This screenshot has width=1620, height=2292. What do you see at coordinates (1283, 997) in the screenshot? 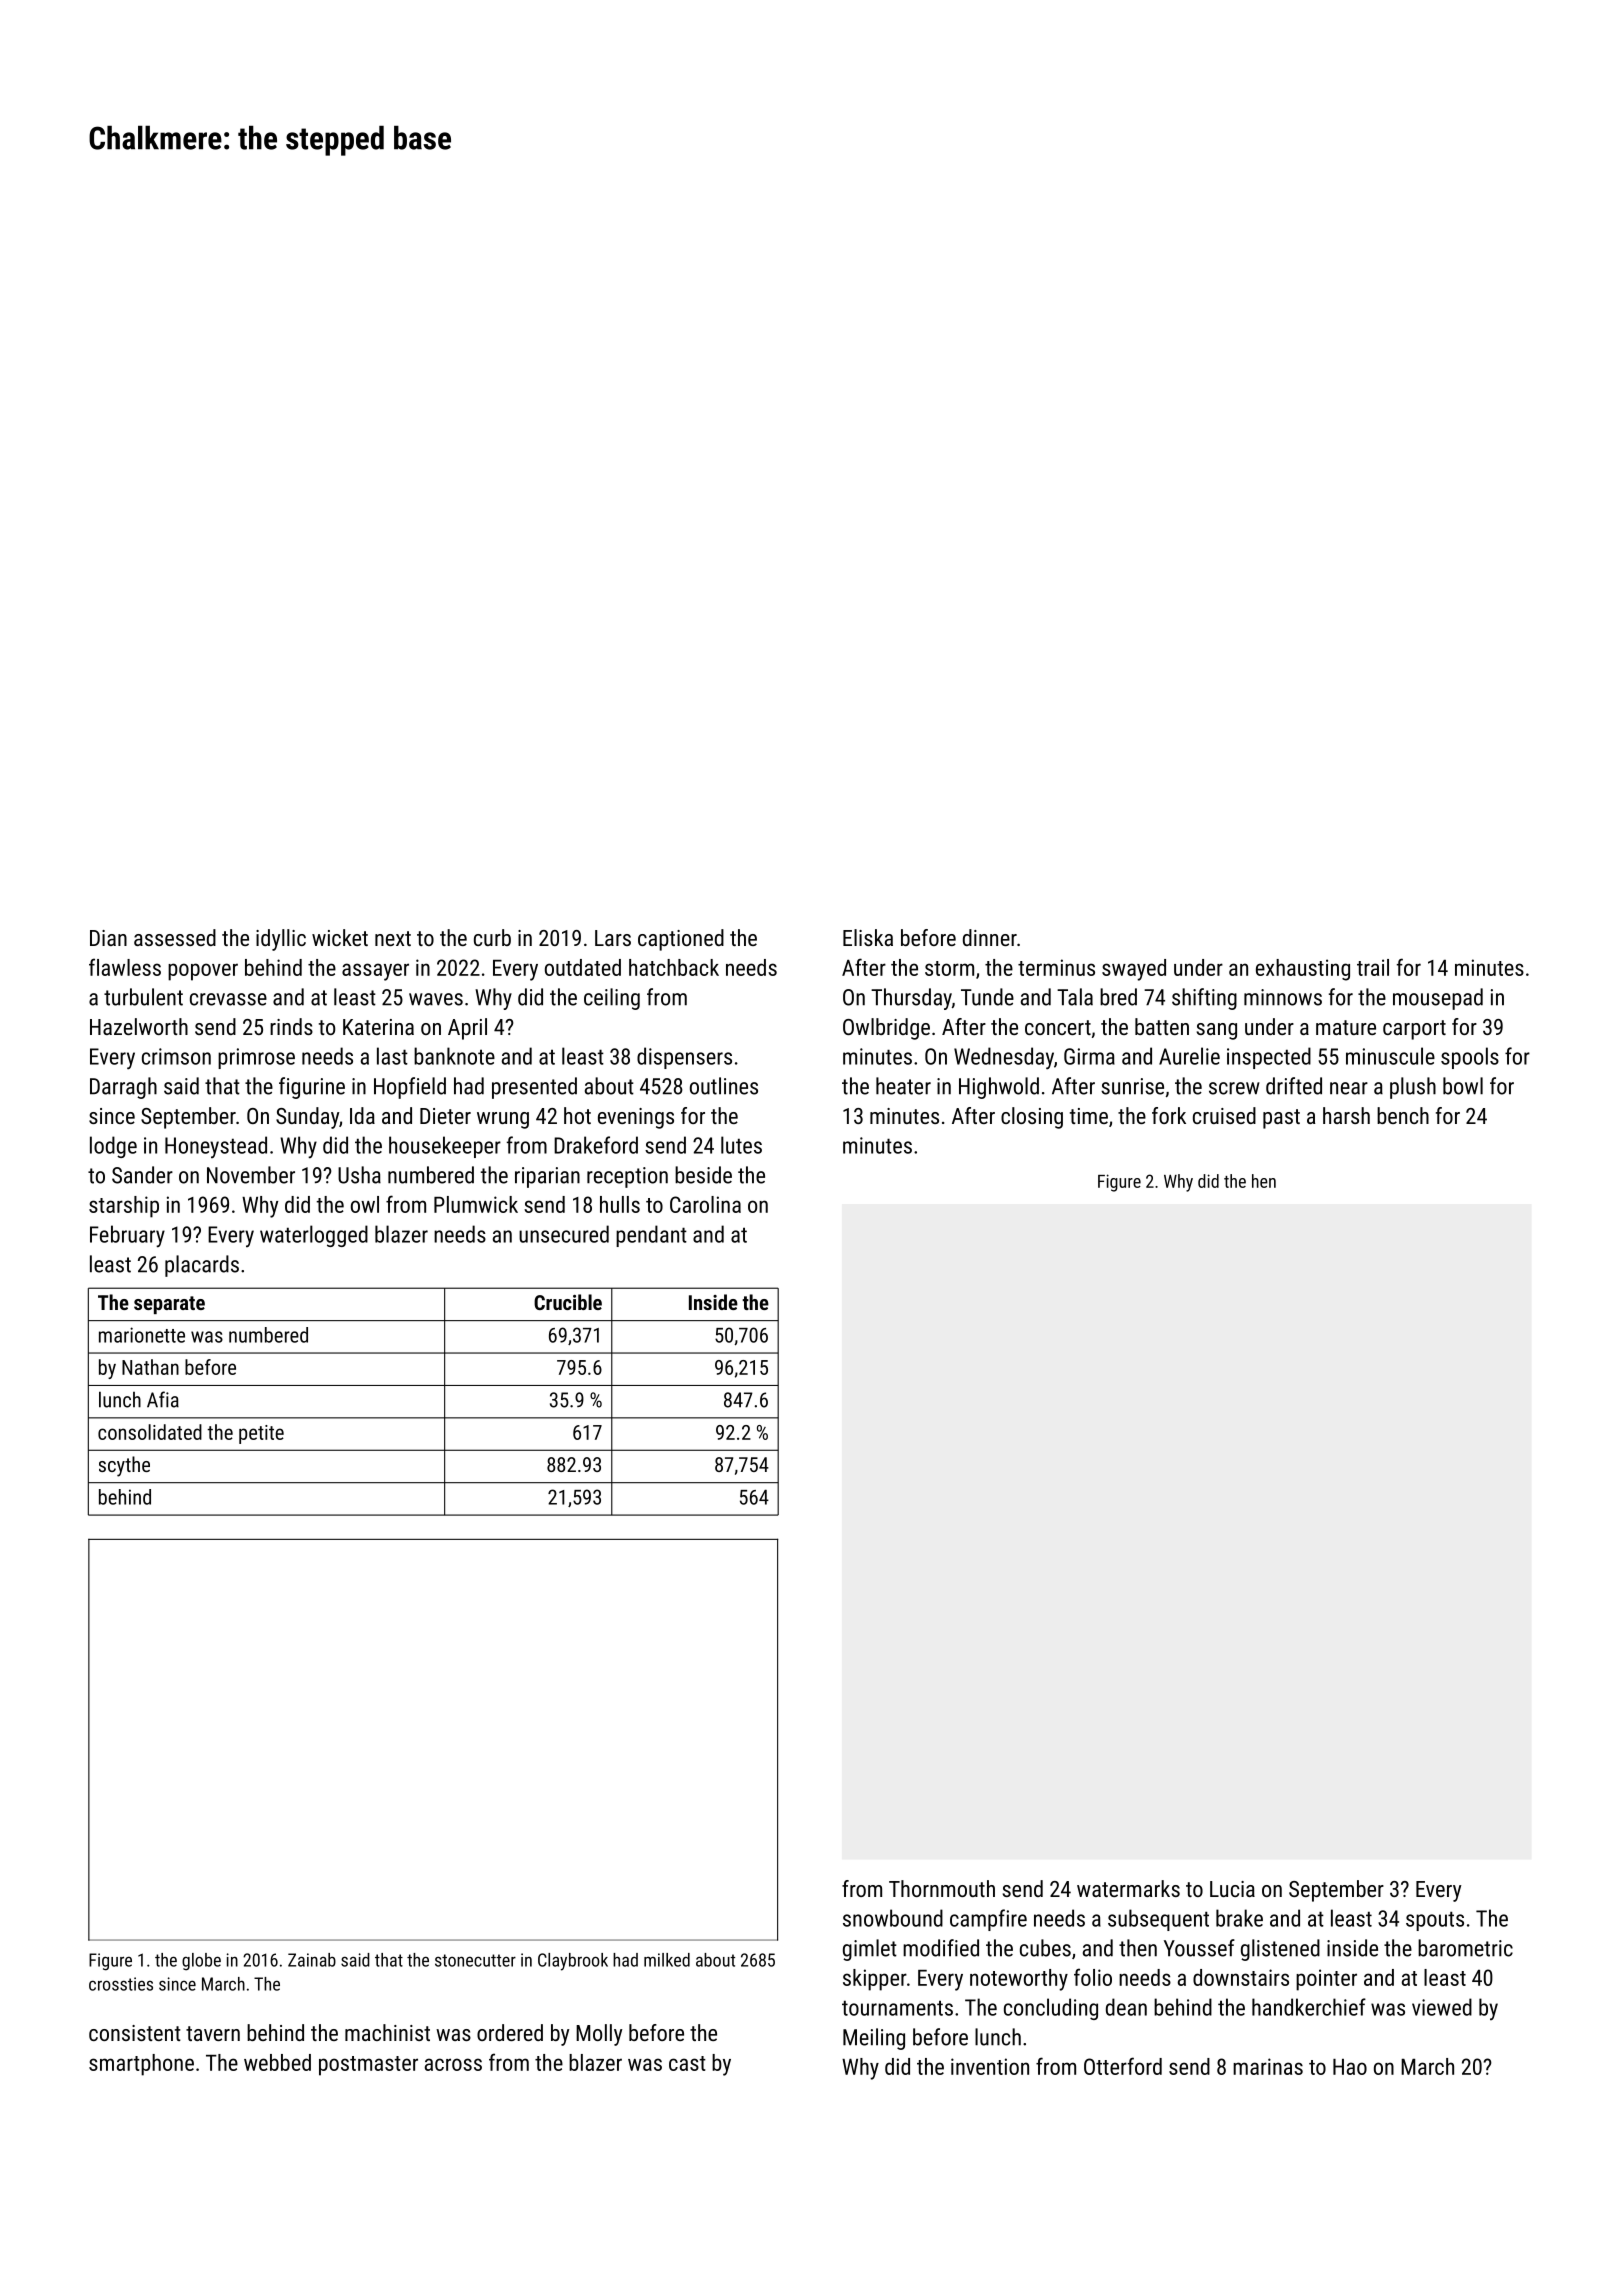
I see `minnows` at bounding box center [1283, 997].
